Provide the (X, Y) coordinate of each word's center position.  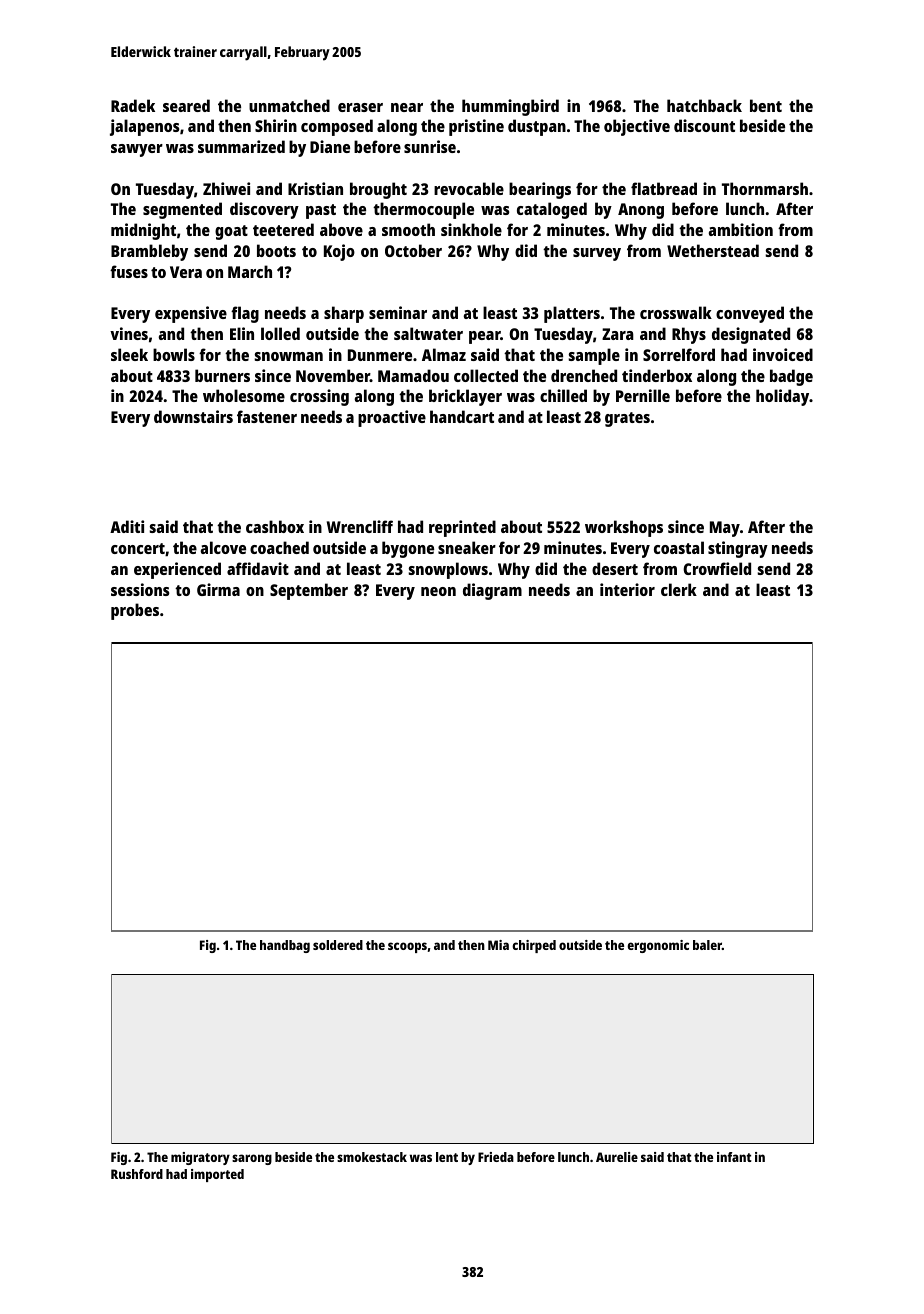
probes (135, 611)
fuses (129, 271)
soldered (338, 945)
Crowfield (717, 568)
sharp (344, 314)
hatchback (704, 105)
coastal (679, 547)
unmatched (289, 105)
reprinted (462, 528)
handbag (285, 946)
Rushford (137, 1174)
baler (707, 945)
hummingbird (510, 107)
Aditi (127, 526)
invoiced (783, 354)
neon (438, 591)
